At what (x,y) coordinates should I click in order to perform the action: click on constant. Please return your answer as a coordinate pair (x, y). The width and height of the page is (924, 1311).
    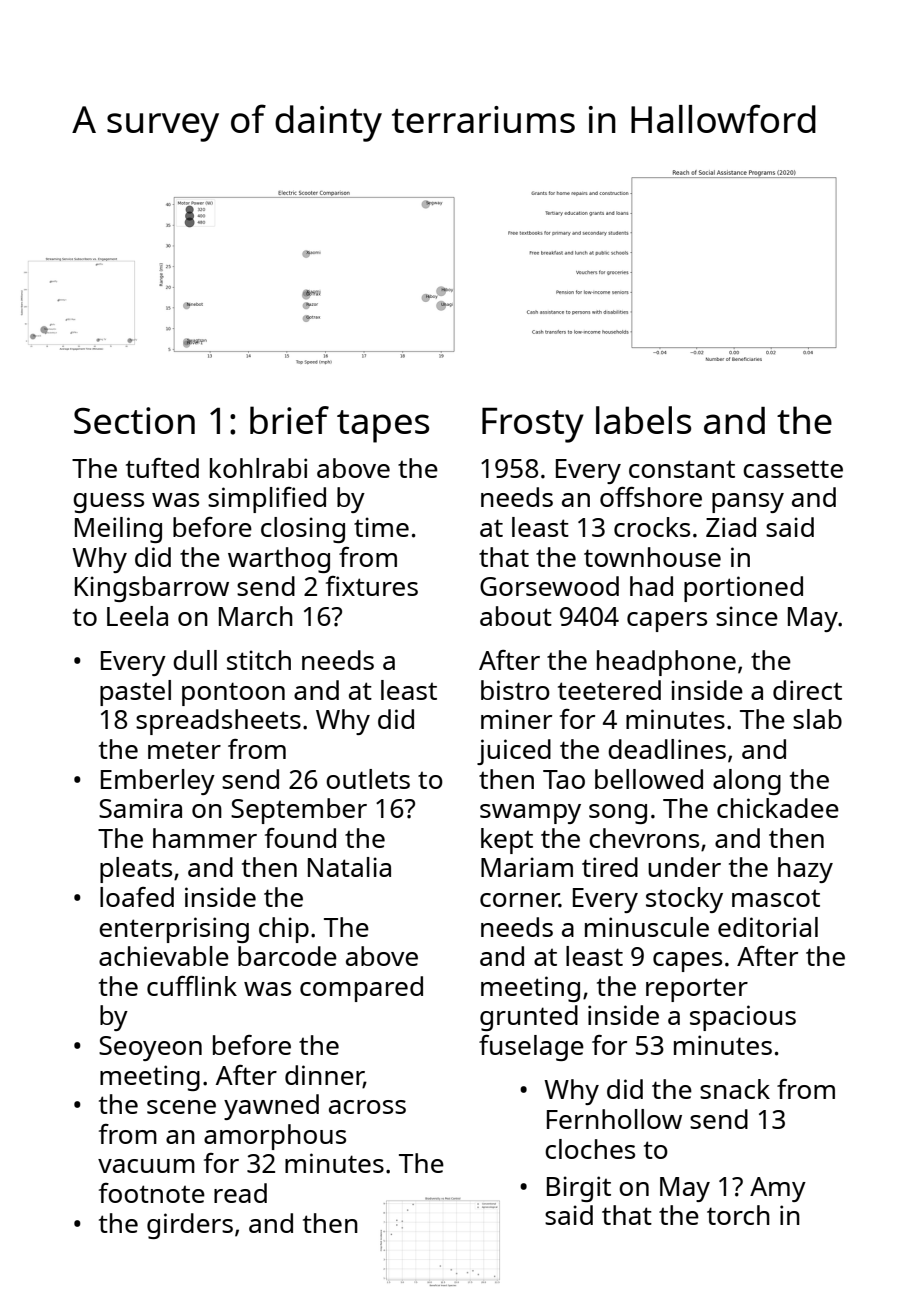
    Looking at the image, I should click on (682, 469).
